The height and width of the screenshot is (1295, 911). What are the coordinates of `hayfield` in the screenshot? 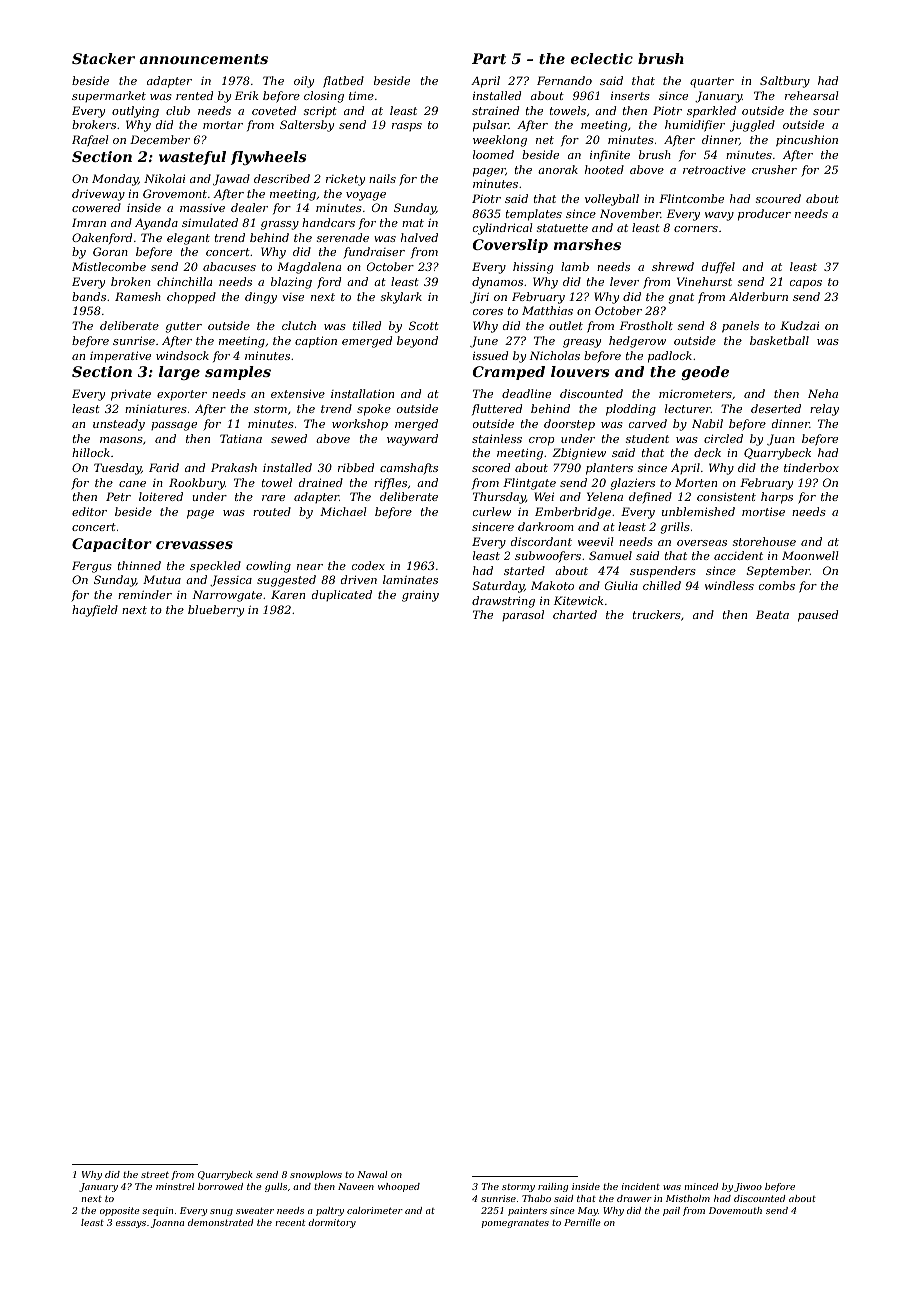 It's located at (95, 611).
